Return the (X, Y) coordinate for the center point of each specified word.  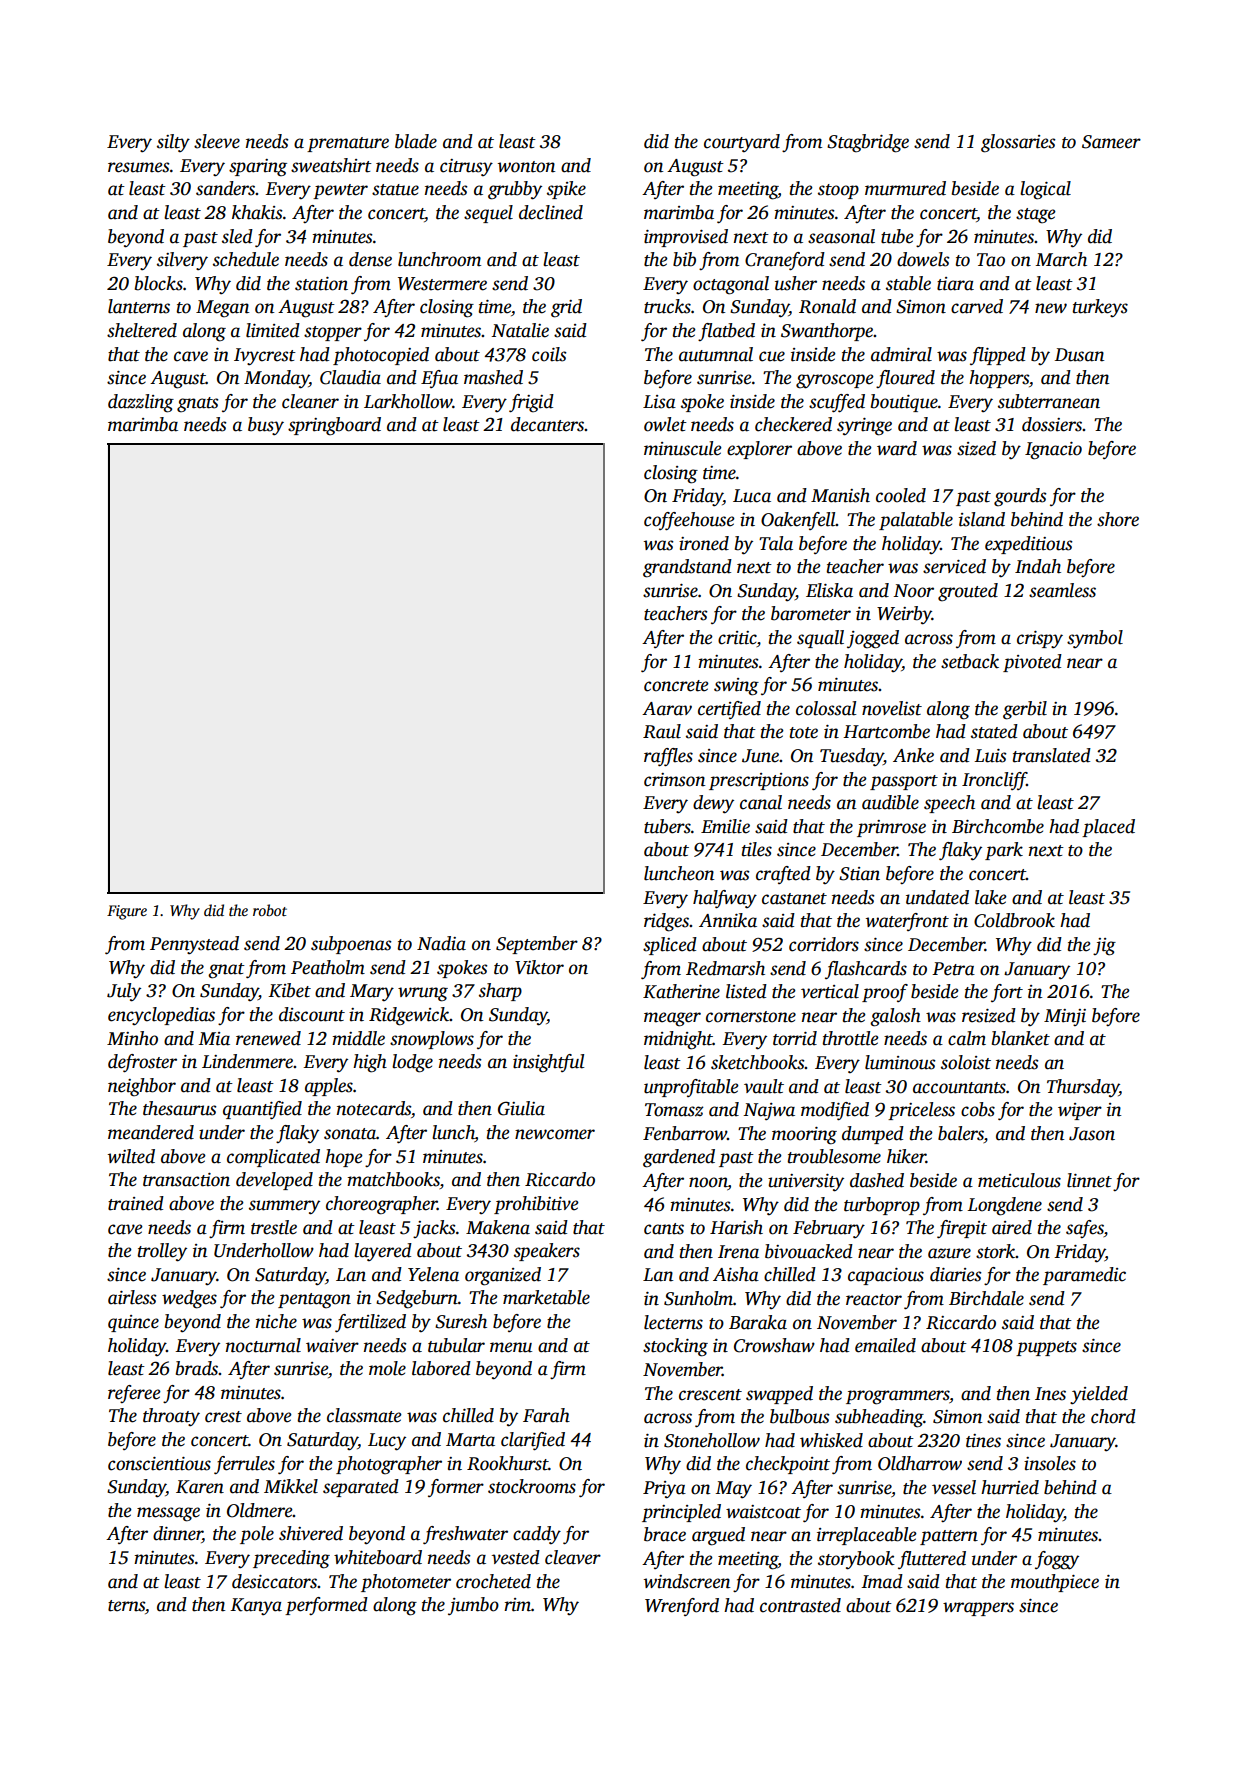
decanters (548, 424)
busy (266, 426)
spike (566, 190)
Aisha (736, 1274)
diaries (955, 1274)
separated (361, 1488)
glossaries (1018, 143)
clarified (533, 1441)
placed (1108, 828)
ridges (666, 922)
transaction (186, 1180)
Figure (127, 912)
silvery (182, 261)
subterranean (1049, 401)
